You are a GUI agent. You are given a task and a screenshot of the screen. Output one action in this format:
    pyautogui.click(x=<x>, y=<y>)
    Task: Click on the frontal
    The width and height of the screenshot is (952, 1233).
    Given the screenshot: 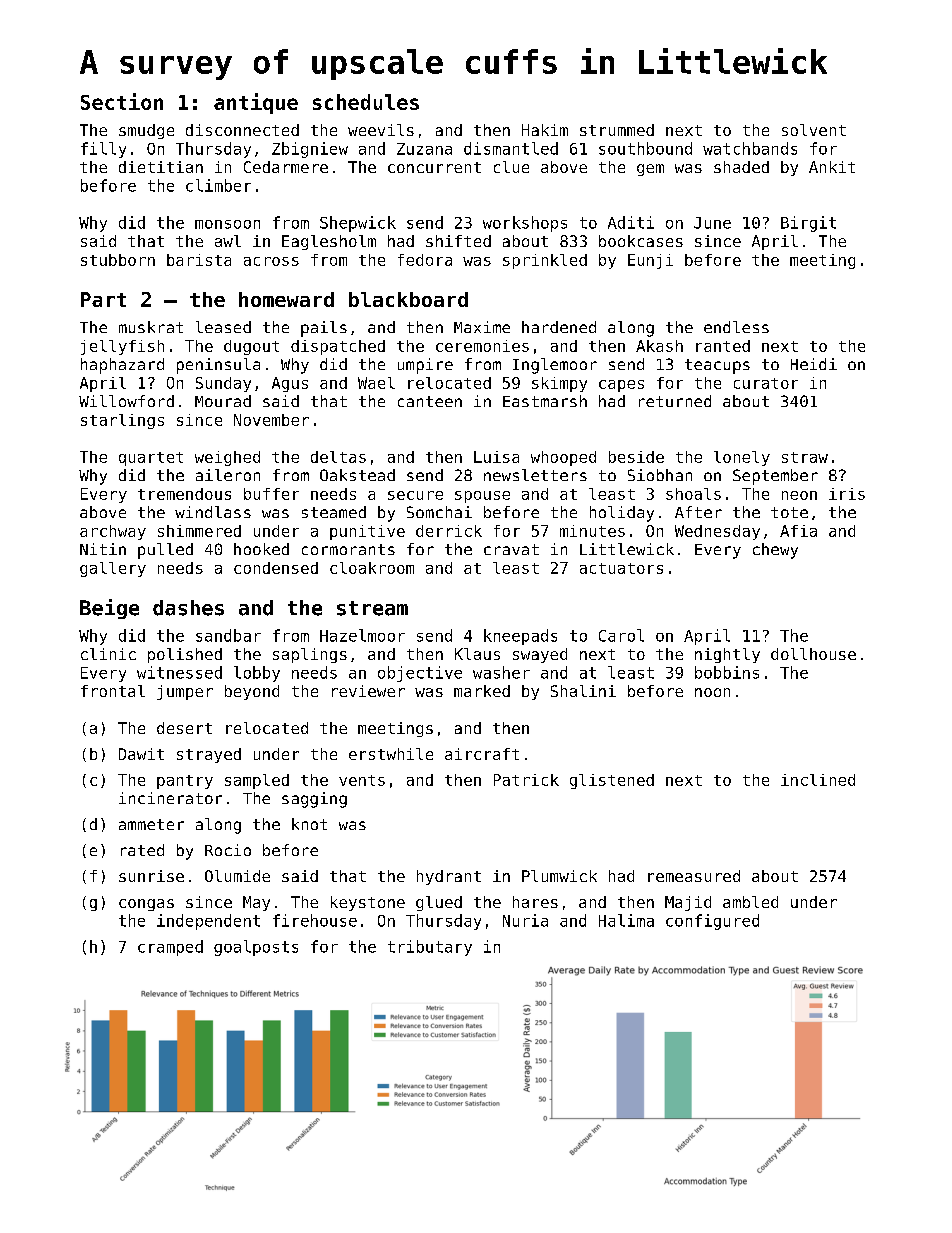 What is the action you would take?
    pyautogui.click(x=113, y=691)
